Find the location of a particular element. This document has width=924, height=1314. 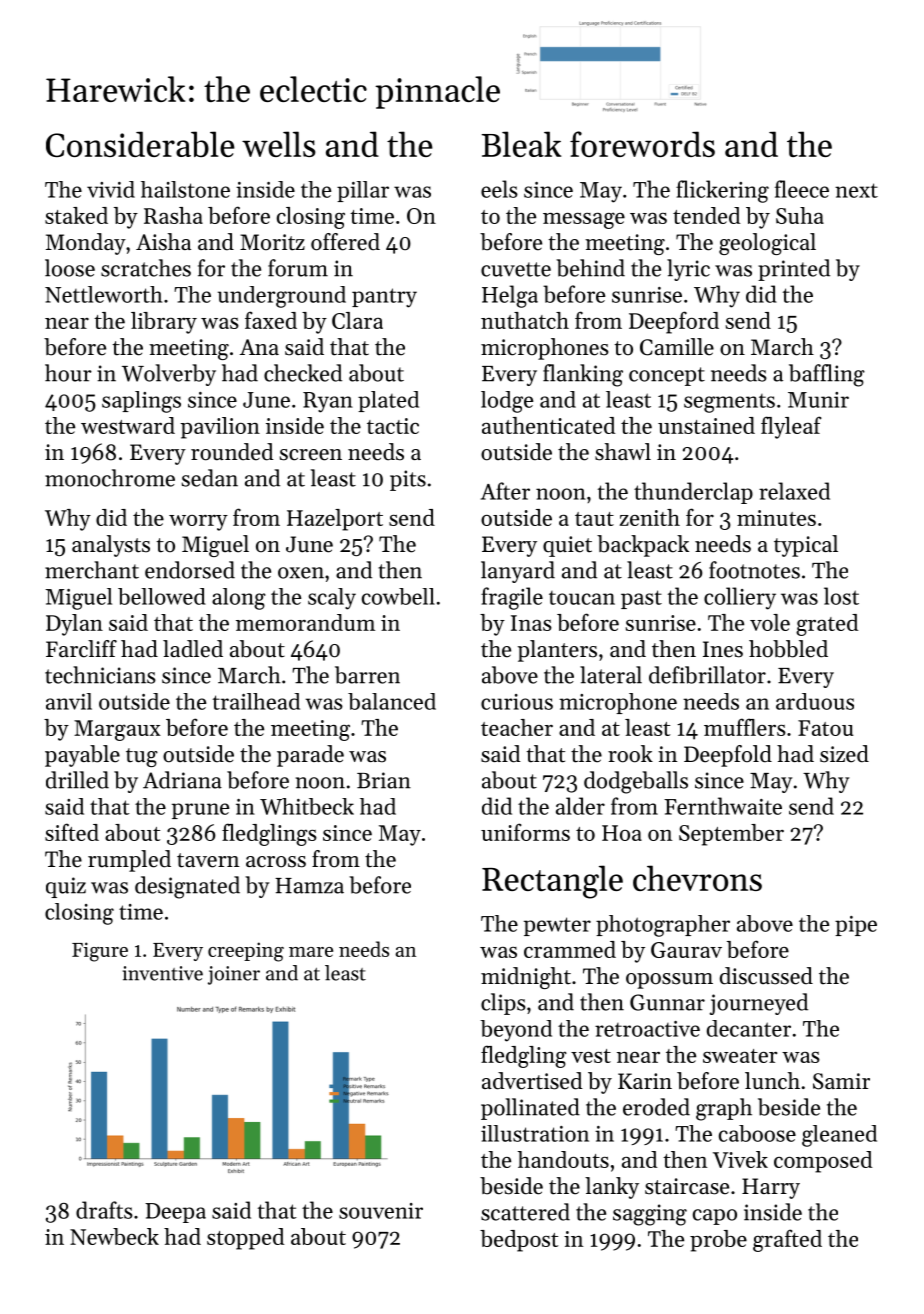

analysts is located at coordinates (111, 546).
